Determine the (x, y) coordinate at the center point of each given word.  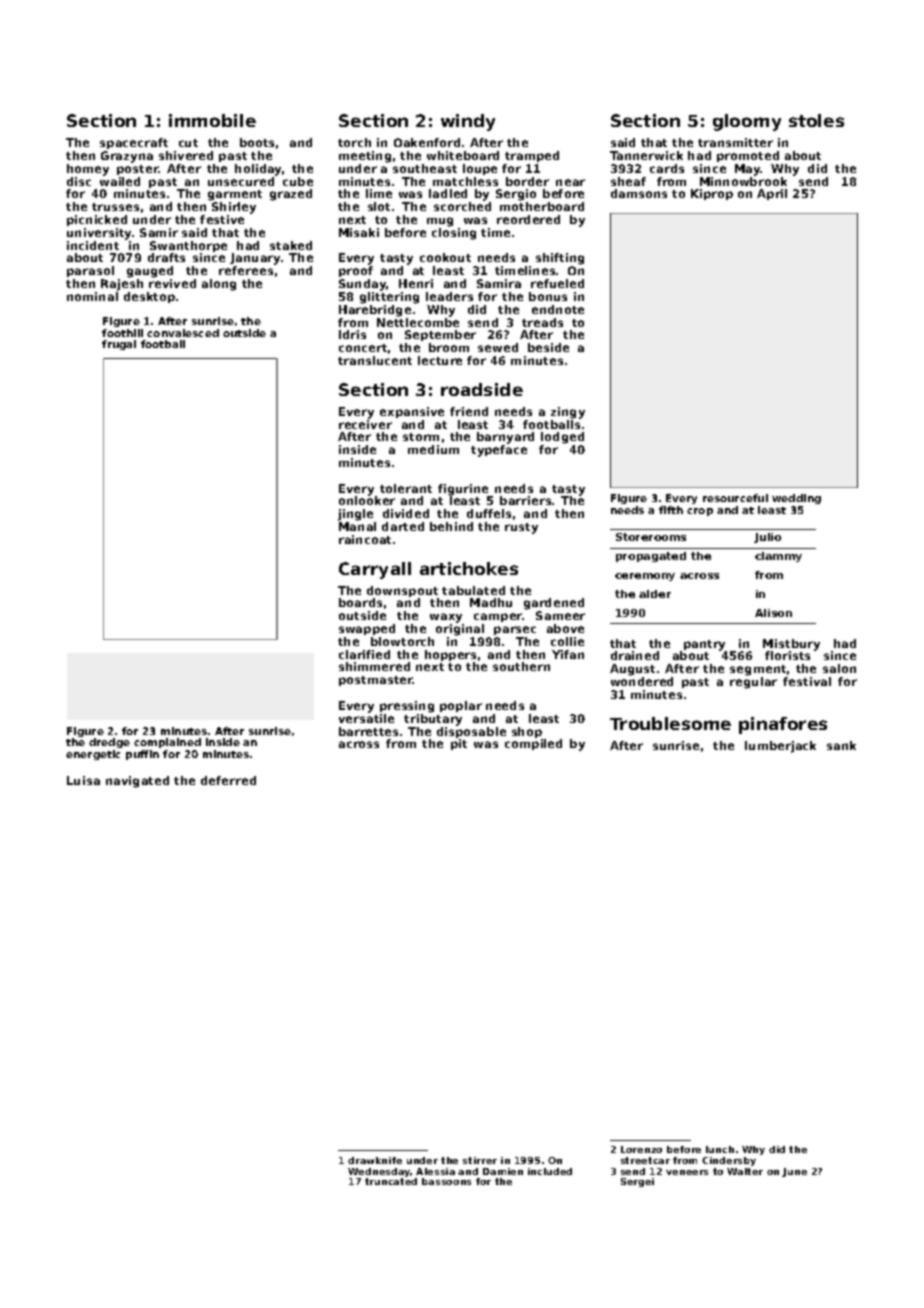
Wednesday (379, 1172)
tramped (532, 156)
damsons (639, 193)
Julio (767, 538)
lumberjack (780, 747)
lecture (440, 360)
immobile (212, 120)
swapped (367, 629)
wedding (796, 499)
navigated (137, 782)
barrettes (368, 731)
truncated (391, 1181)
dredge (109, 743)
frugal (119, 345)
